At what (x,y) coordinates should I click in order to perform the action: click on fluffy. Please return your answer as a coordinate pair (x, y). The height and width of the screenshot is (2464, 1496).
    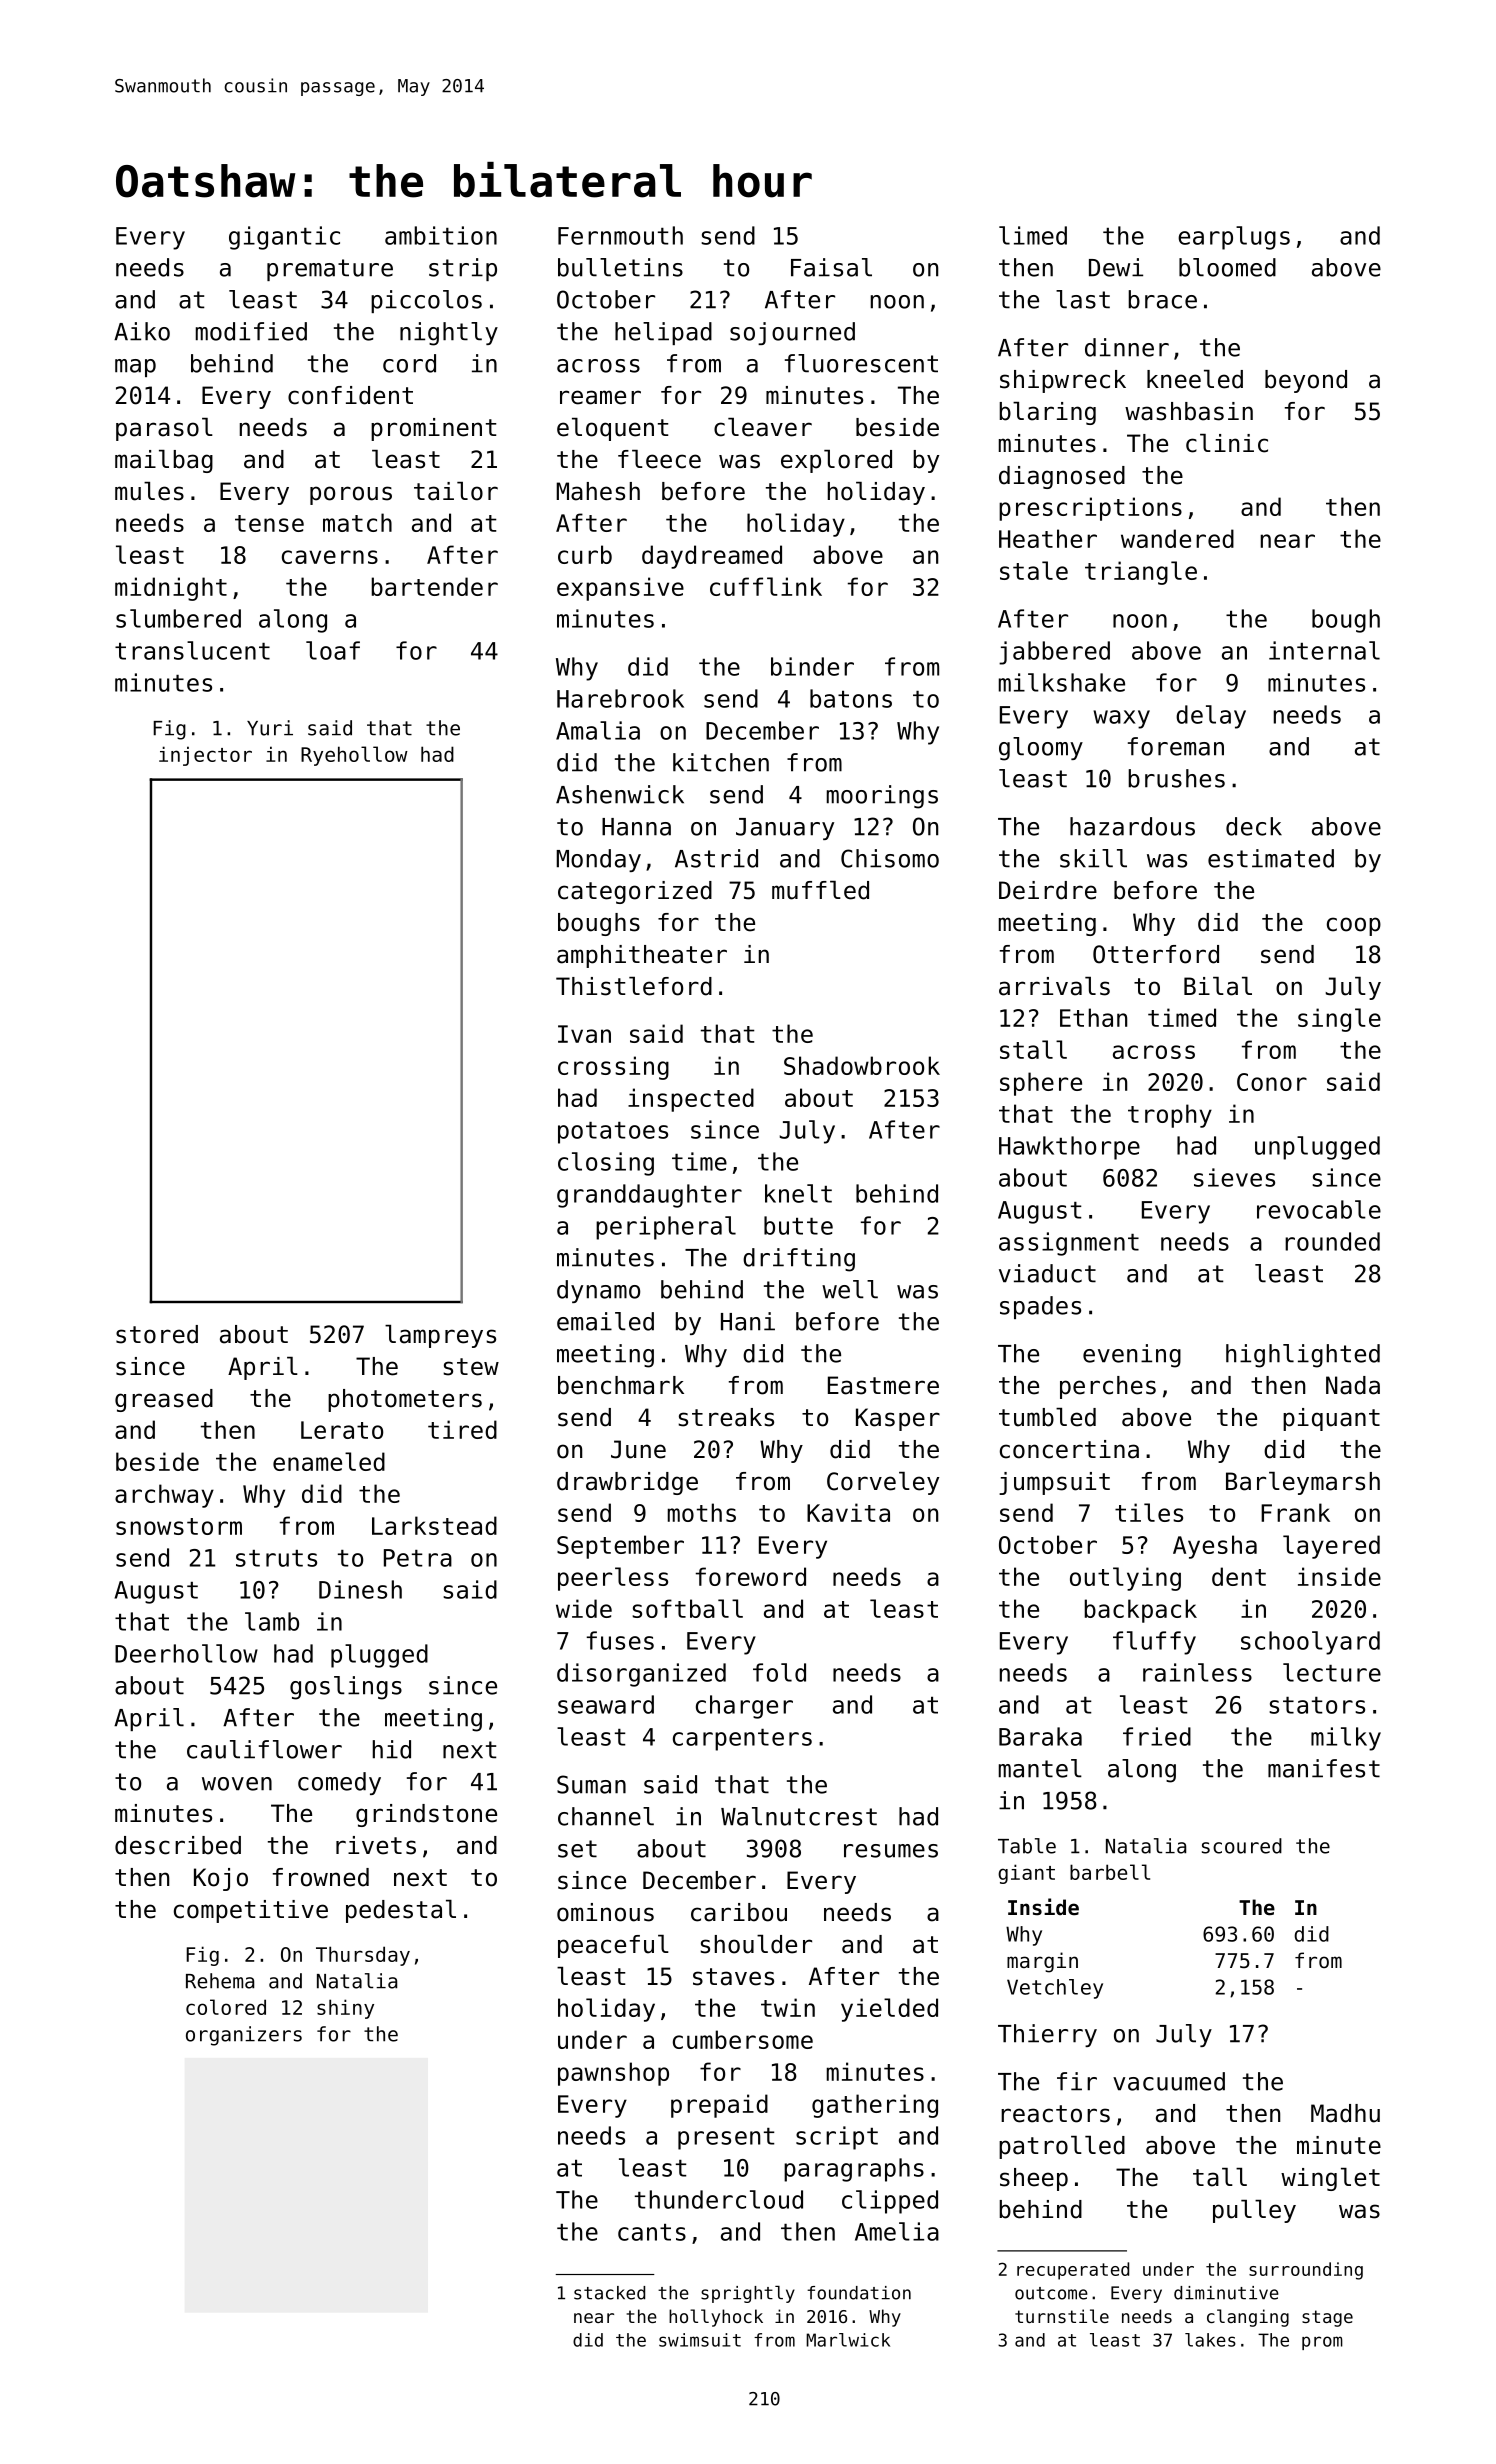
    Looking at the image, I should click on (1154, 1643).
